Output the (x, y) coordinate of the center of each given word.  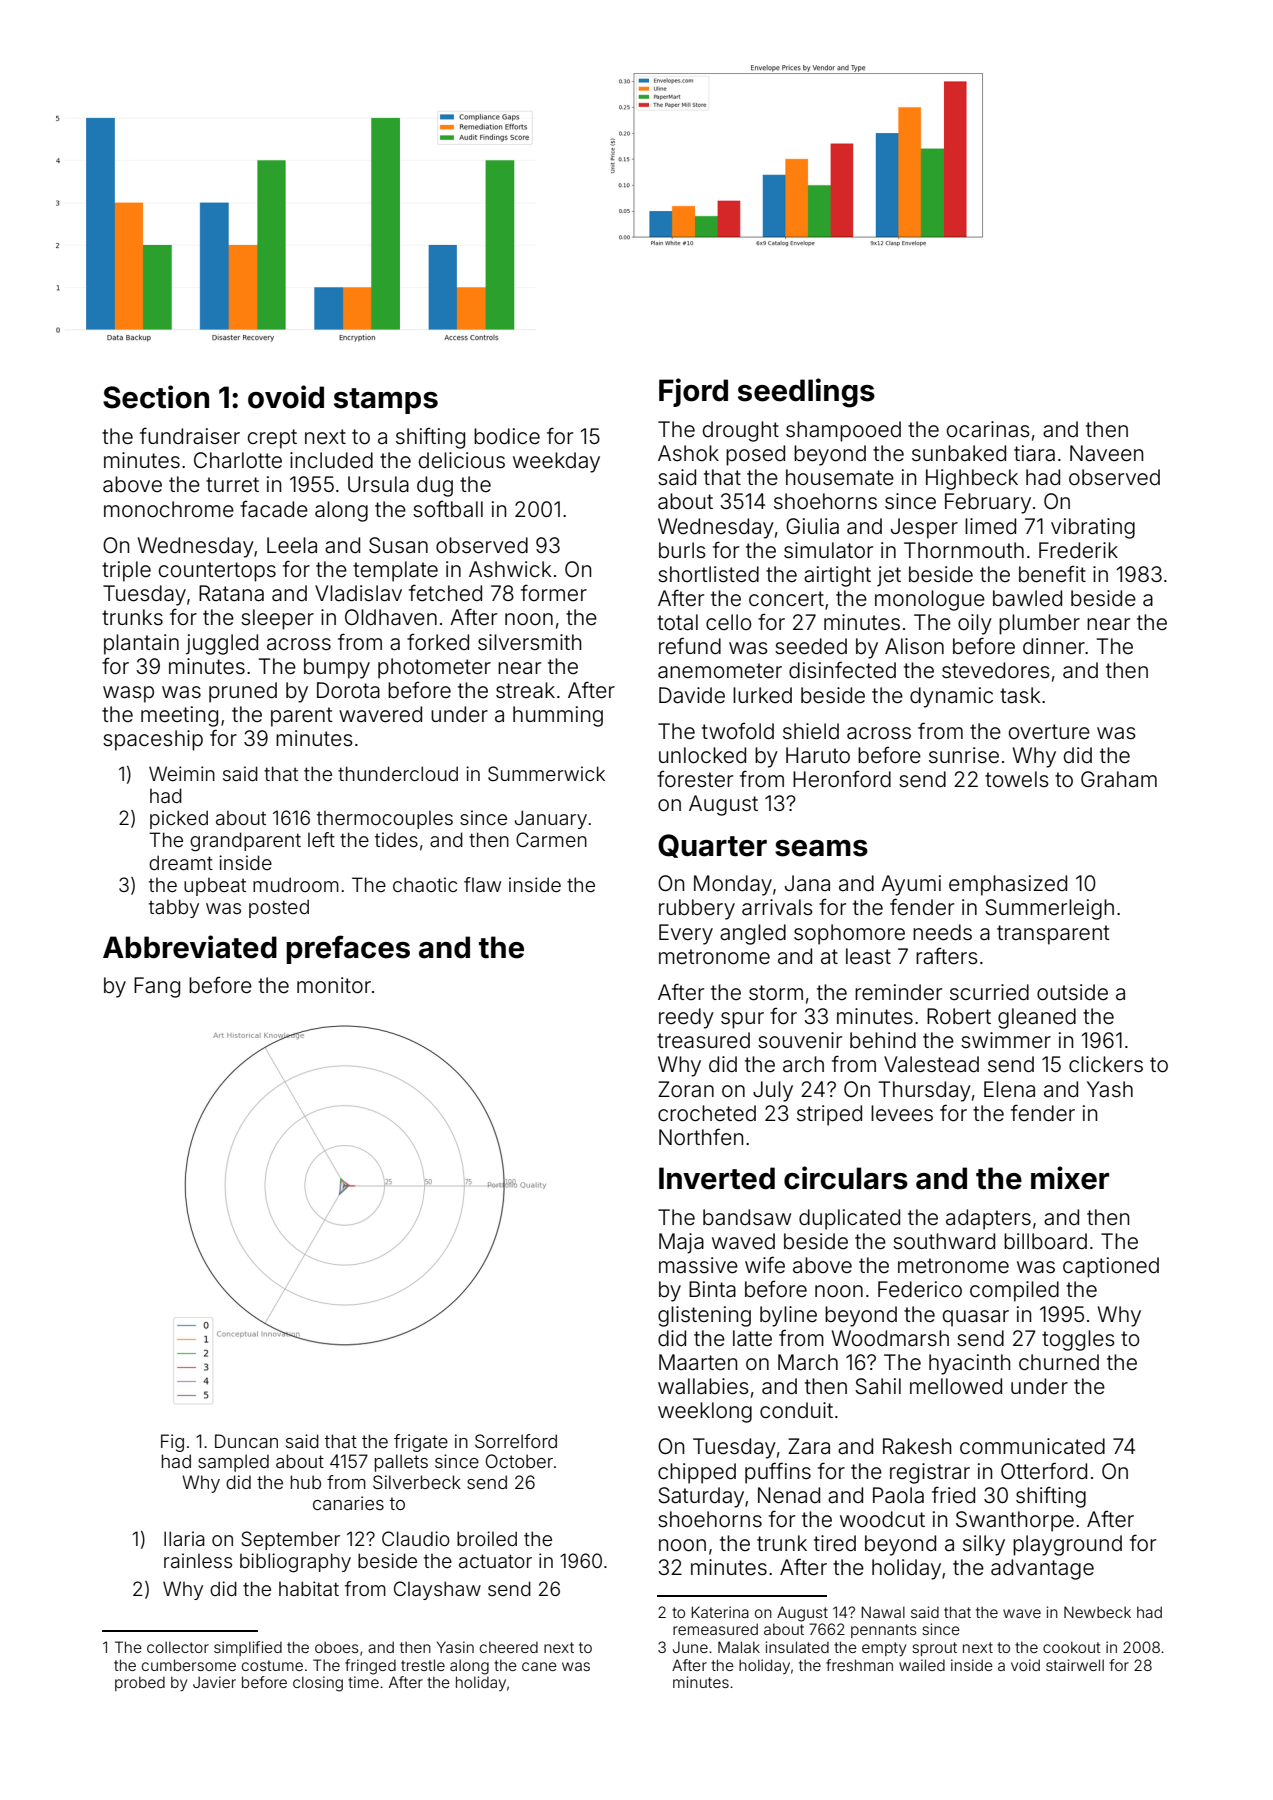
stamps (386, 401)
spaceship (153, 740)
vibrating (1093, 528)
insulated (797, 1647)
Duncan (246, 1441)
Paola (898, 1495)
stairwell (1075, 1665)
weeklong (705, 1412)
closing (318, 1684)
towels (1017, 779)
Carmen (551, 839)
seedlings (806, 393)
